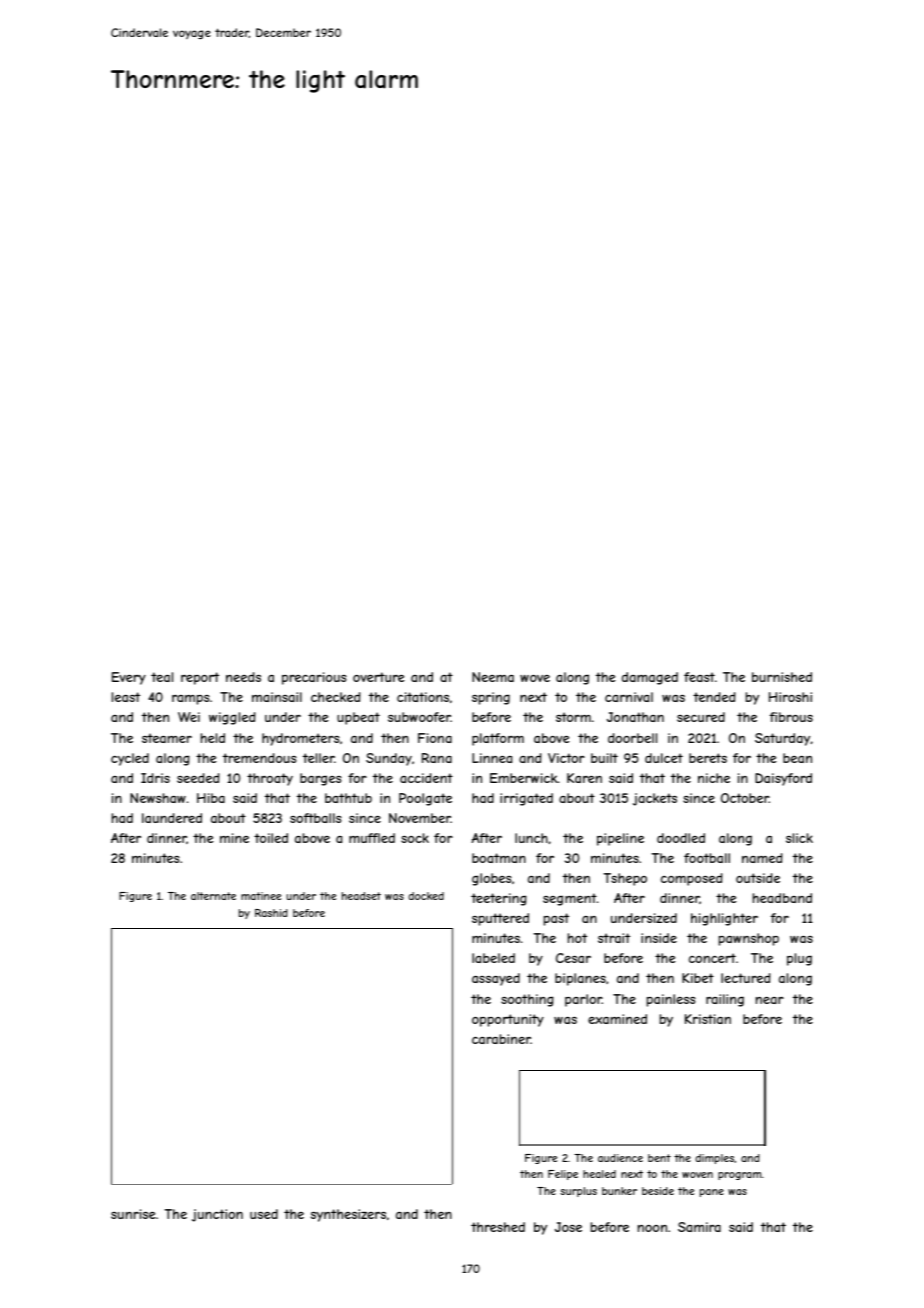  I want to click on used, so click(264, 1214).
